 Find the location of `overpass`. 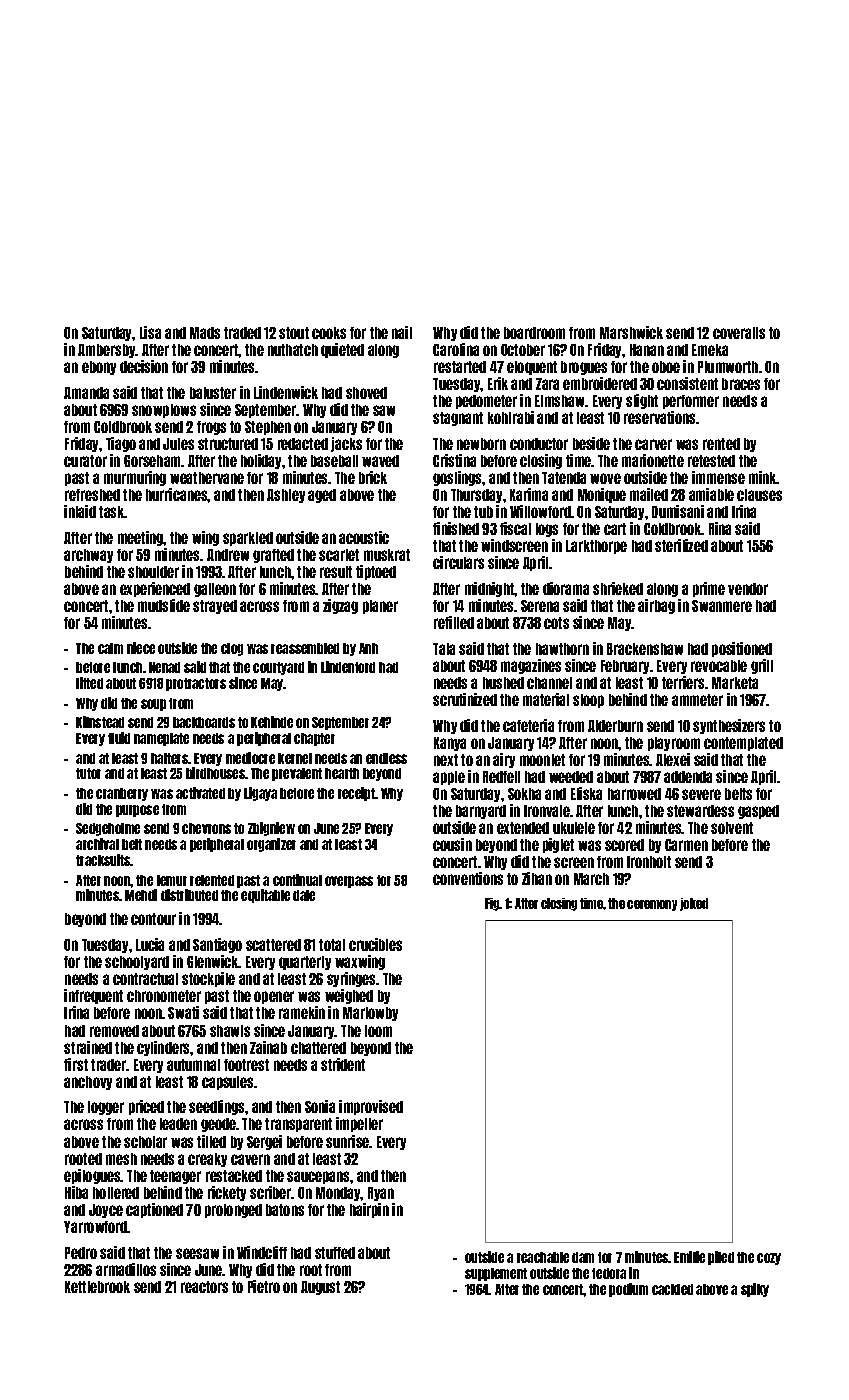

overpass is located at coordinates (349, 882).
